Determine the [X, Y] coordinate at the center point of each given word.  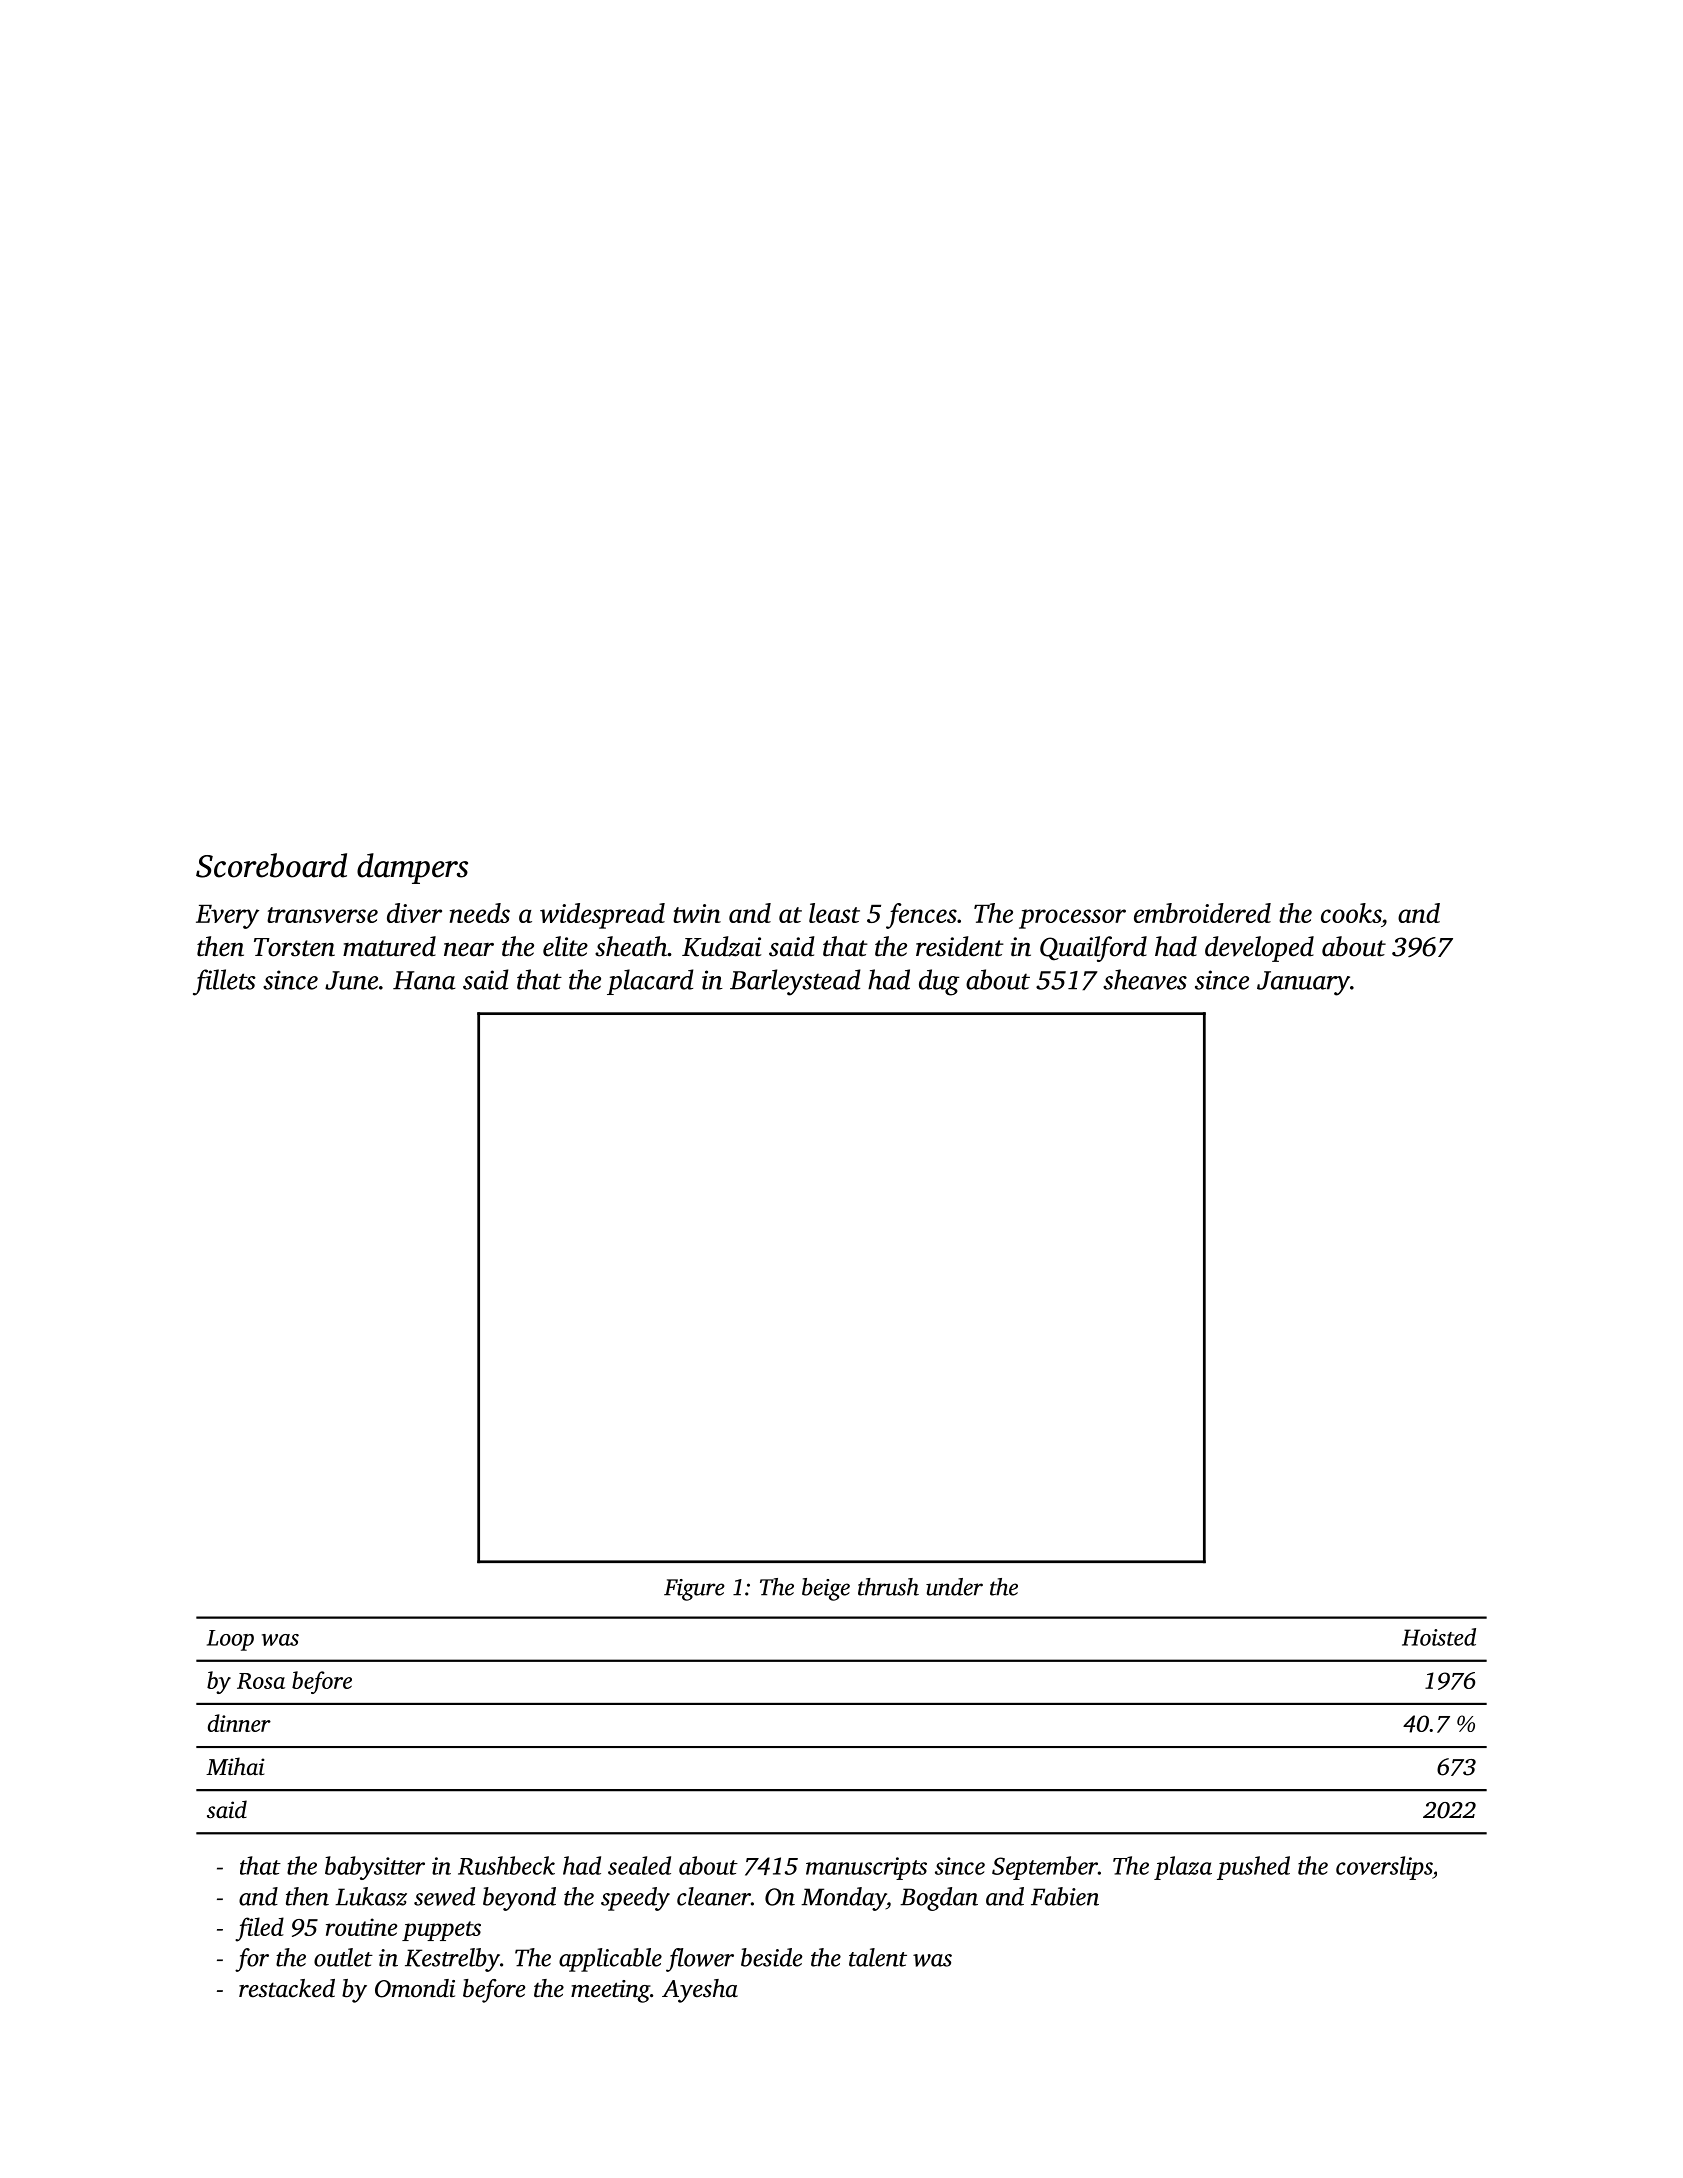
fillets [224, 982]
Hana [424, 980]
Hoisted [1439, 1637]
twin [697, 913]
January [1303, 983]
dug [939, 982]
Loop [230, 1640]
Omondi [415, 1988]
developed [1259, 949]
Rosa [261, 1681]
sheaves [1145, 979]
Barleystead [795, 982]
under [954, 1587]
